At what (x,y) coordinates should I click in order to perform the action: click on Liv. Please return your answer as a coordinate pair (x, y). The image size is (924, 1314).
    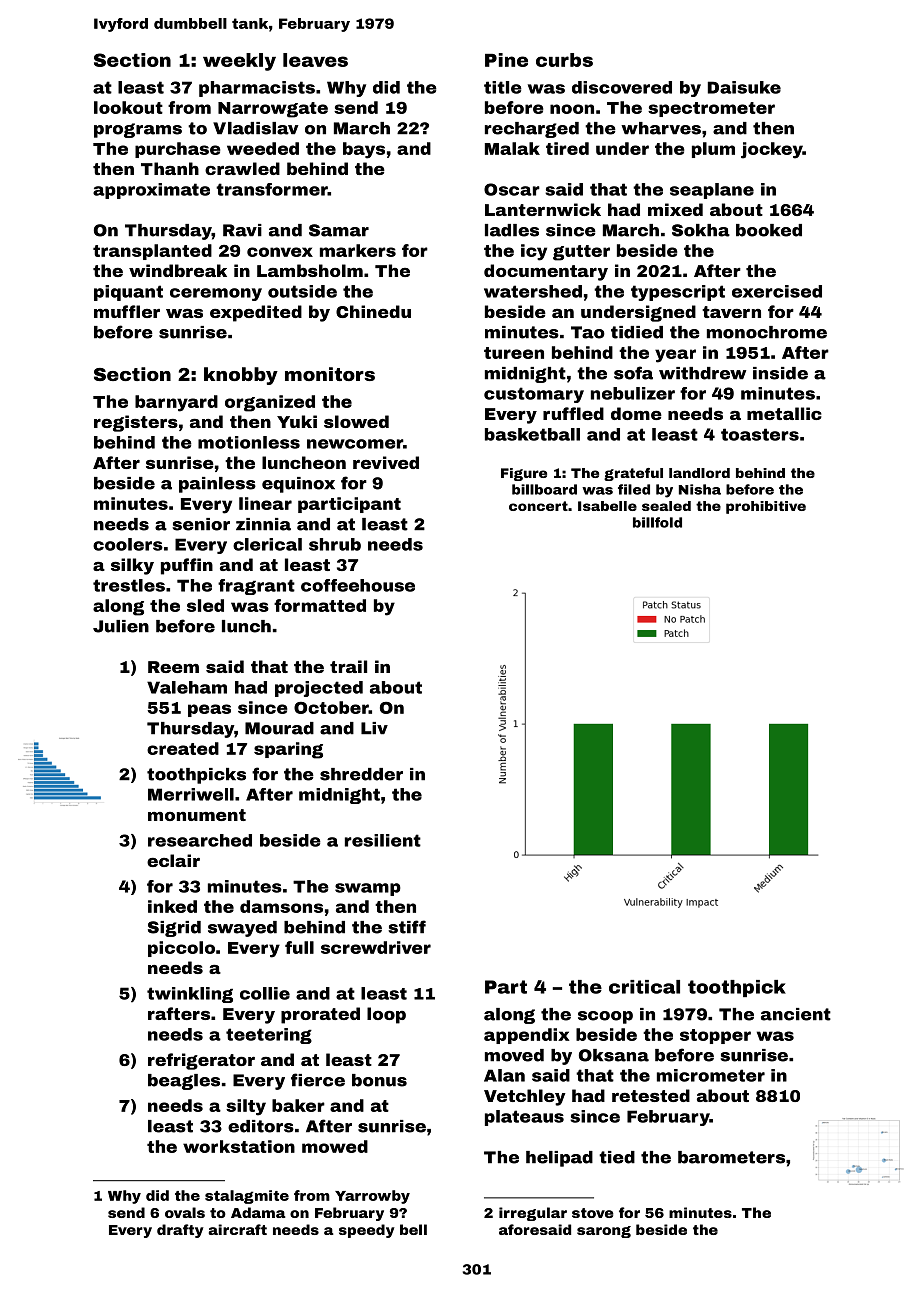
    Looking at the image, I should click on (374, 728).
